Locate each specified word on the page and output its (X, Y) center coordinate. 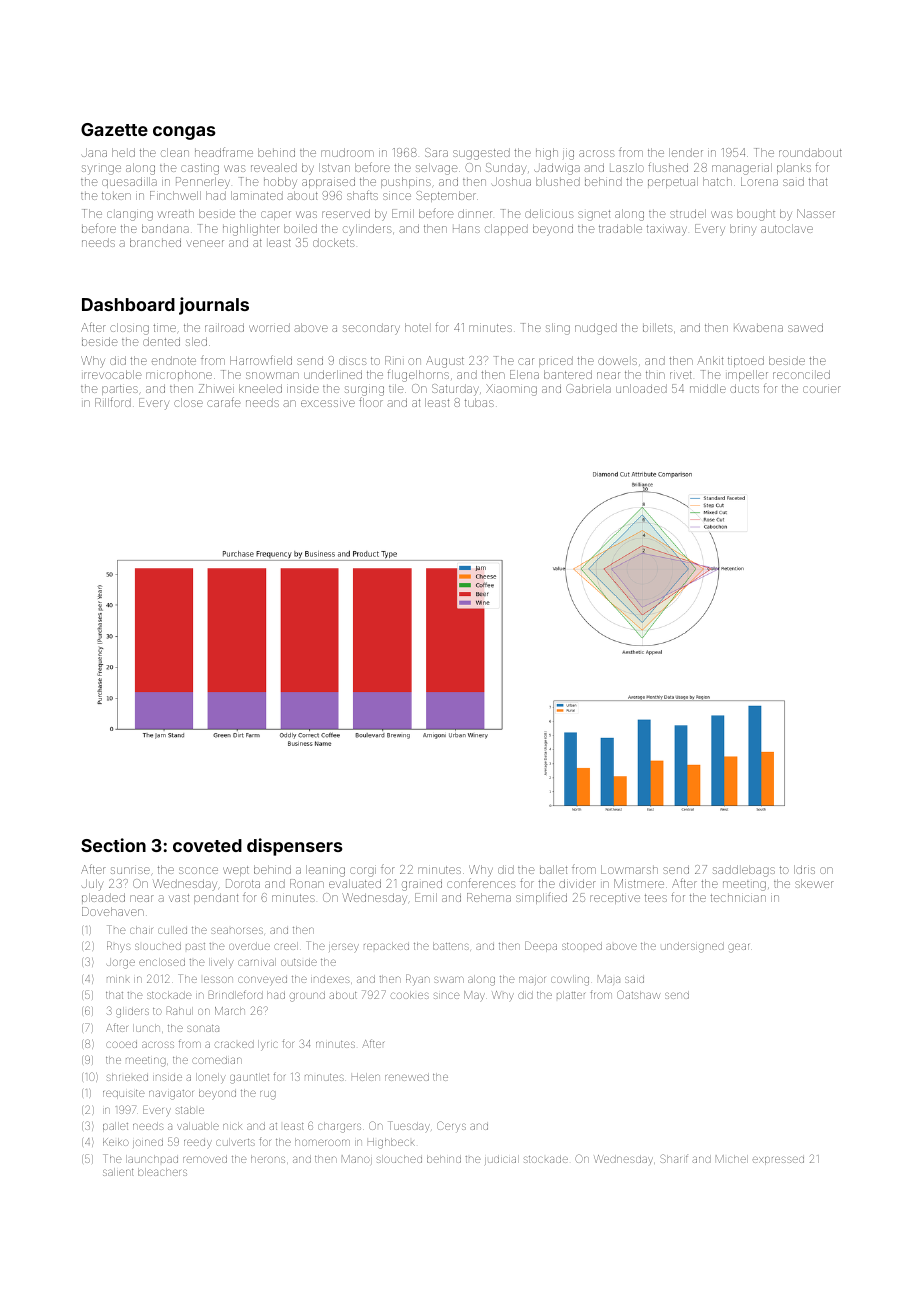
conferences (481, 883)
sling (558, 329)
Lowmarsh (629, 869)
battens (451, 946)
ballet (553, 869)
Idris (804, 869)
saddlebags (744, 871)
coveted (207, 845)
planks (794, 168)
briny (743, 230)
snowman (272, 375)
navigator (171, 1095)
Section (113, 845)
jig (568, 155)
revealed (274, 167)
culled (172, 930)
